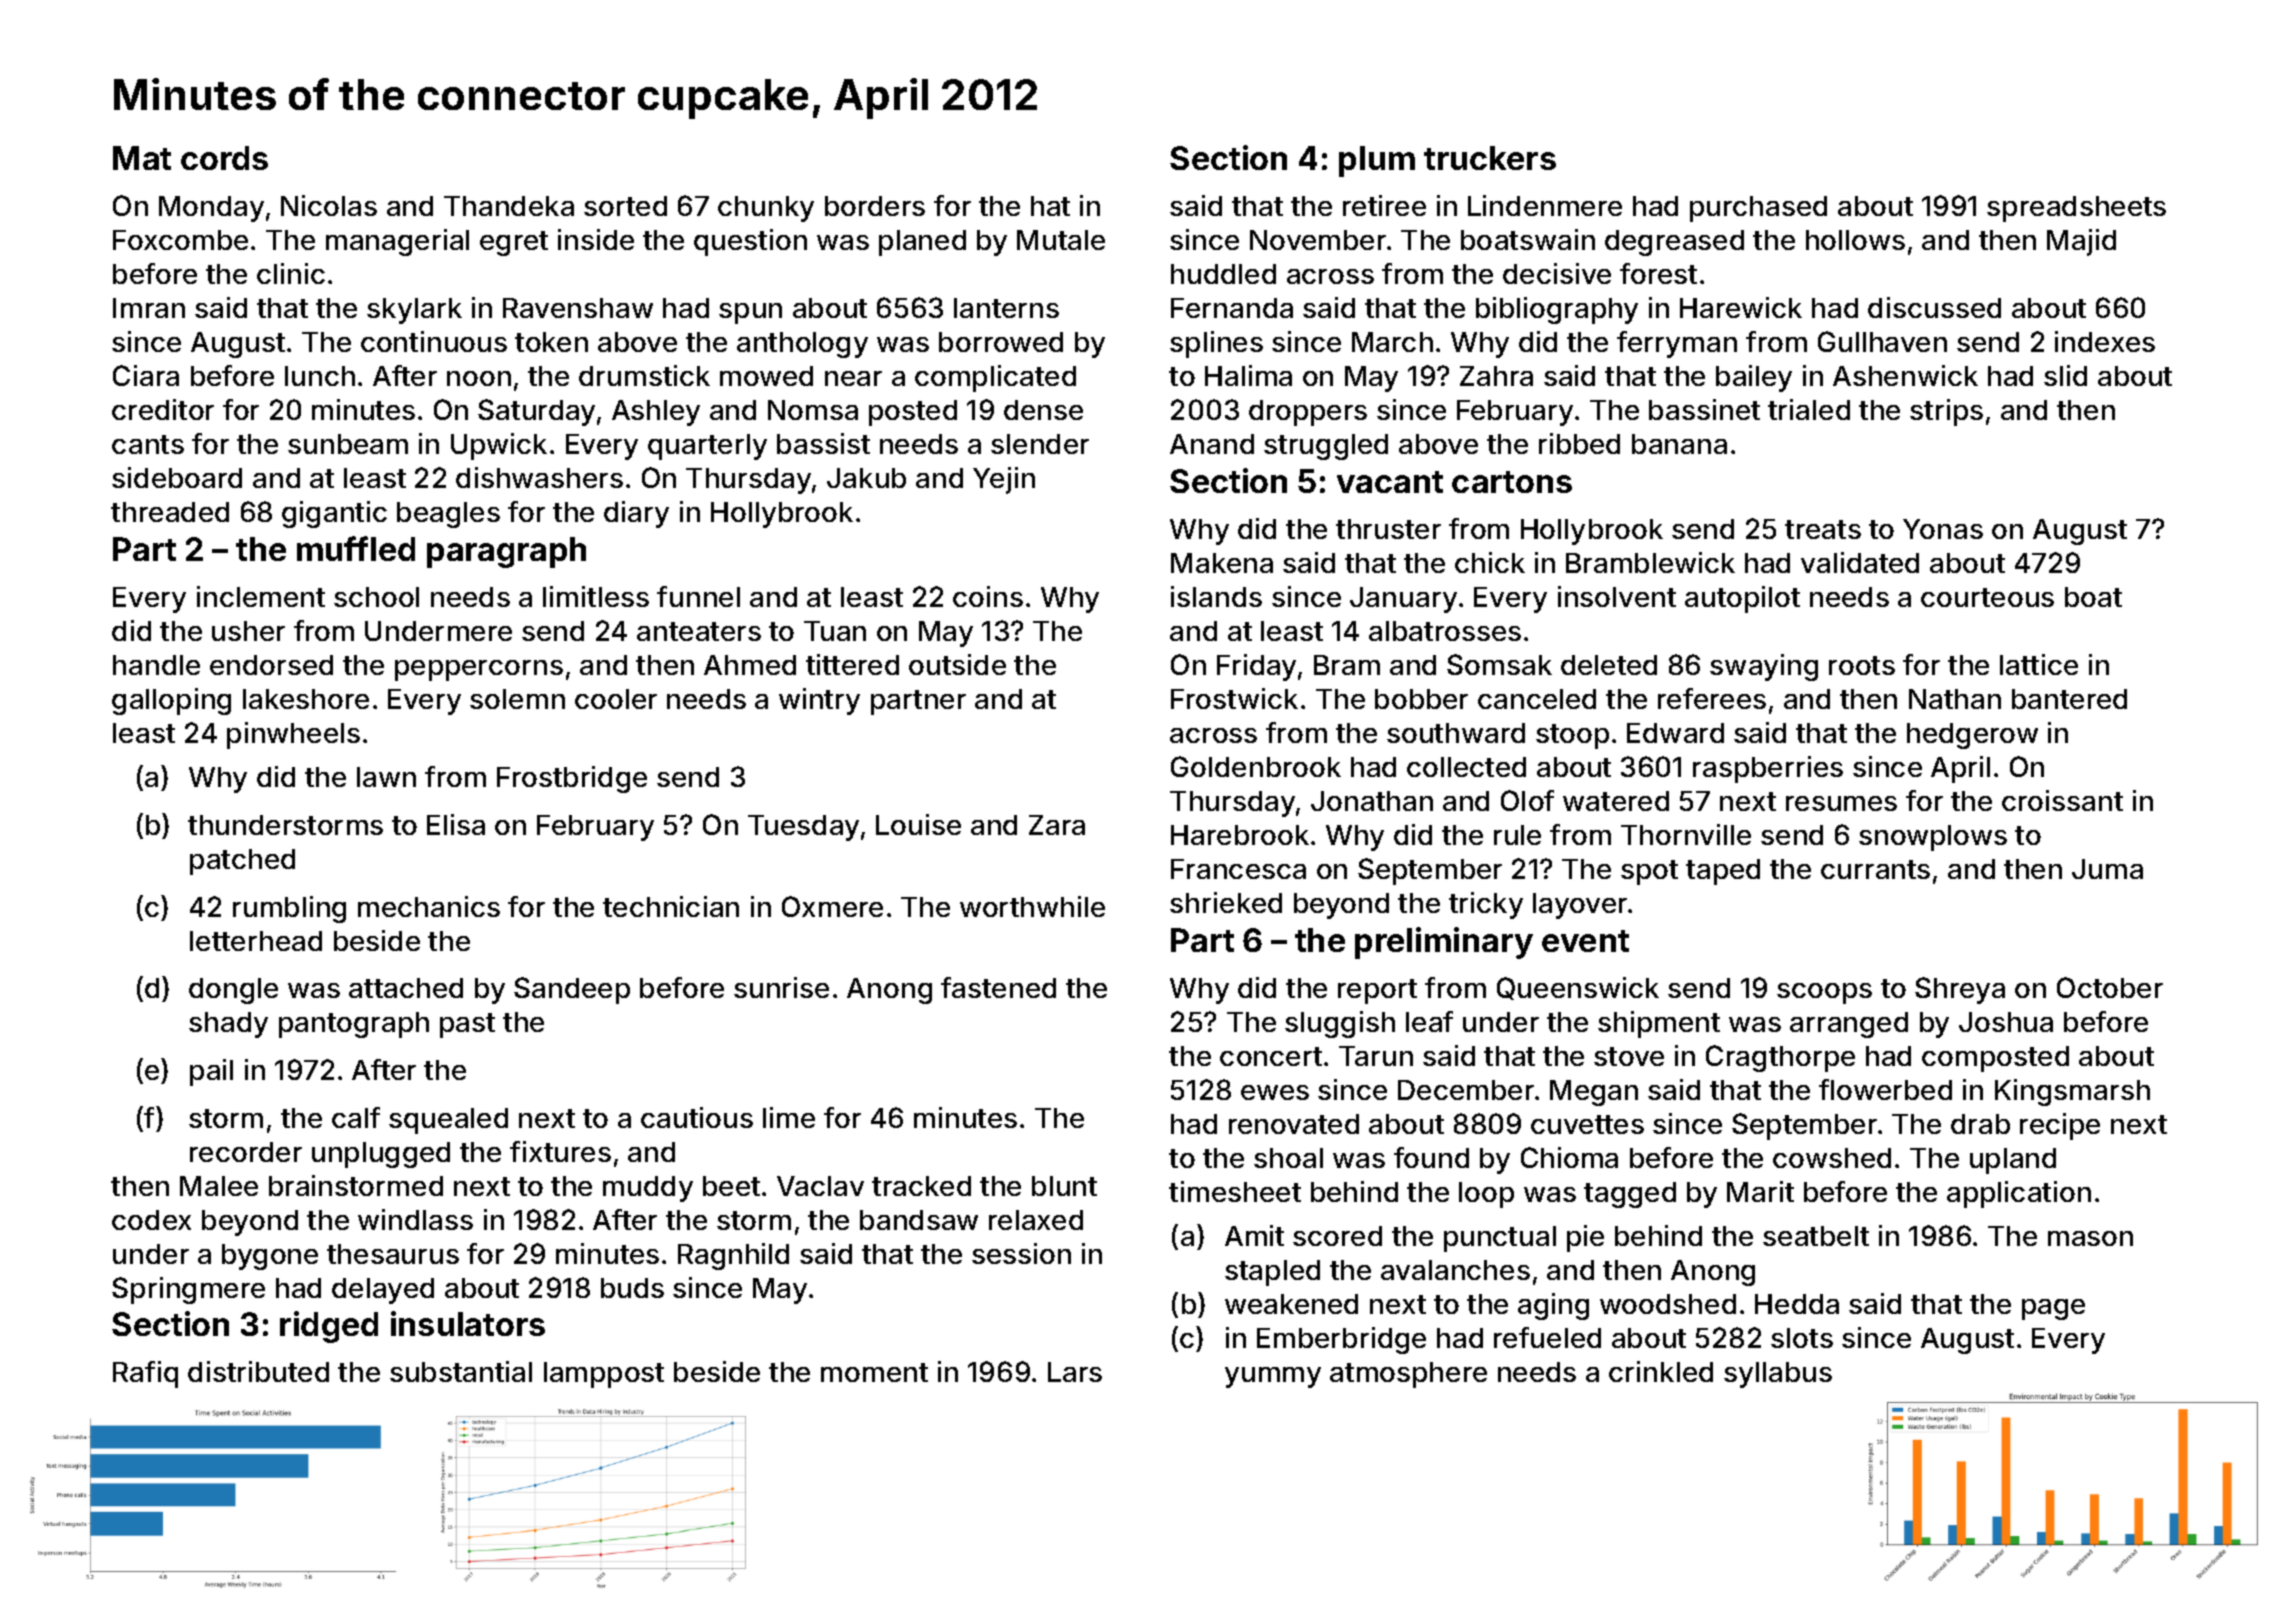  I want to click on courteous, so click(1987, 597).
